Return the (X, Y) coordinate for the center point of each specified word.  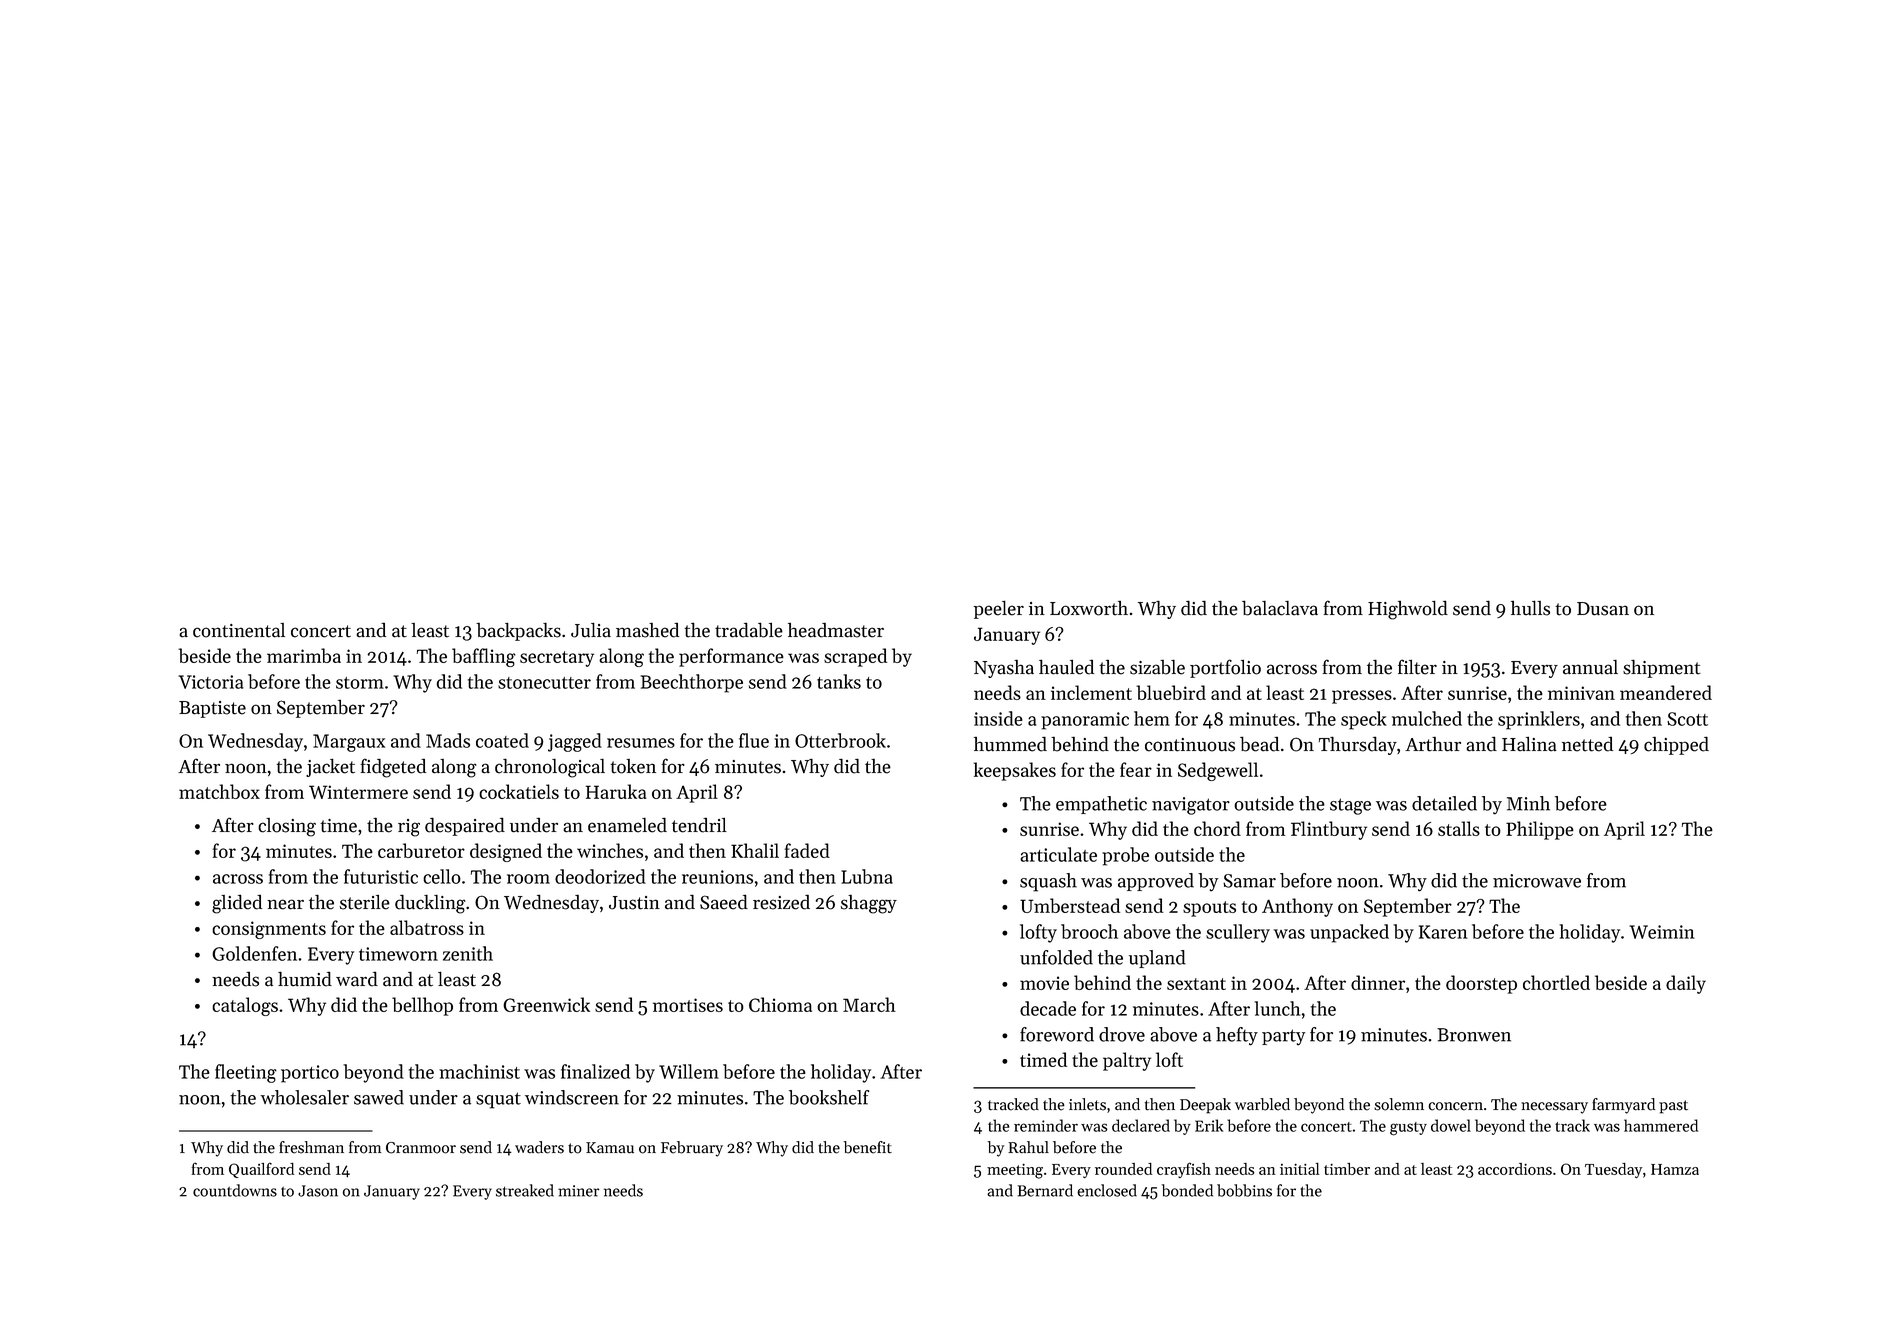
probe (1125, 856)
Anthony (1297, 907)
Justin (634, 903)
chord (1217, 828)
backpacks (518, 631)
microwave (1537, 881)
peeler (999, 609)
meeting (1015, 1171)
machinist (479, 1071)
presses (1362, 697)
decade (1048, 1008)
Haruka (616, 791)
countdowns (235, 1190)
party (1283, 1037)
